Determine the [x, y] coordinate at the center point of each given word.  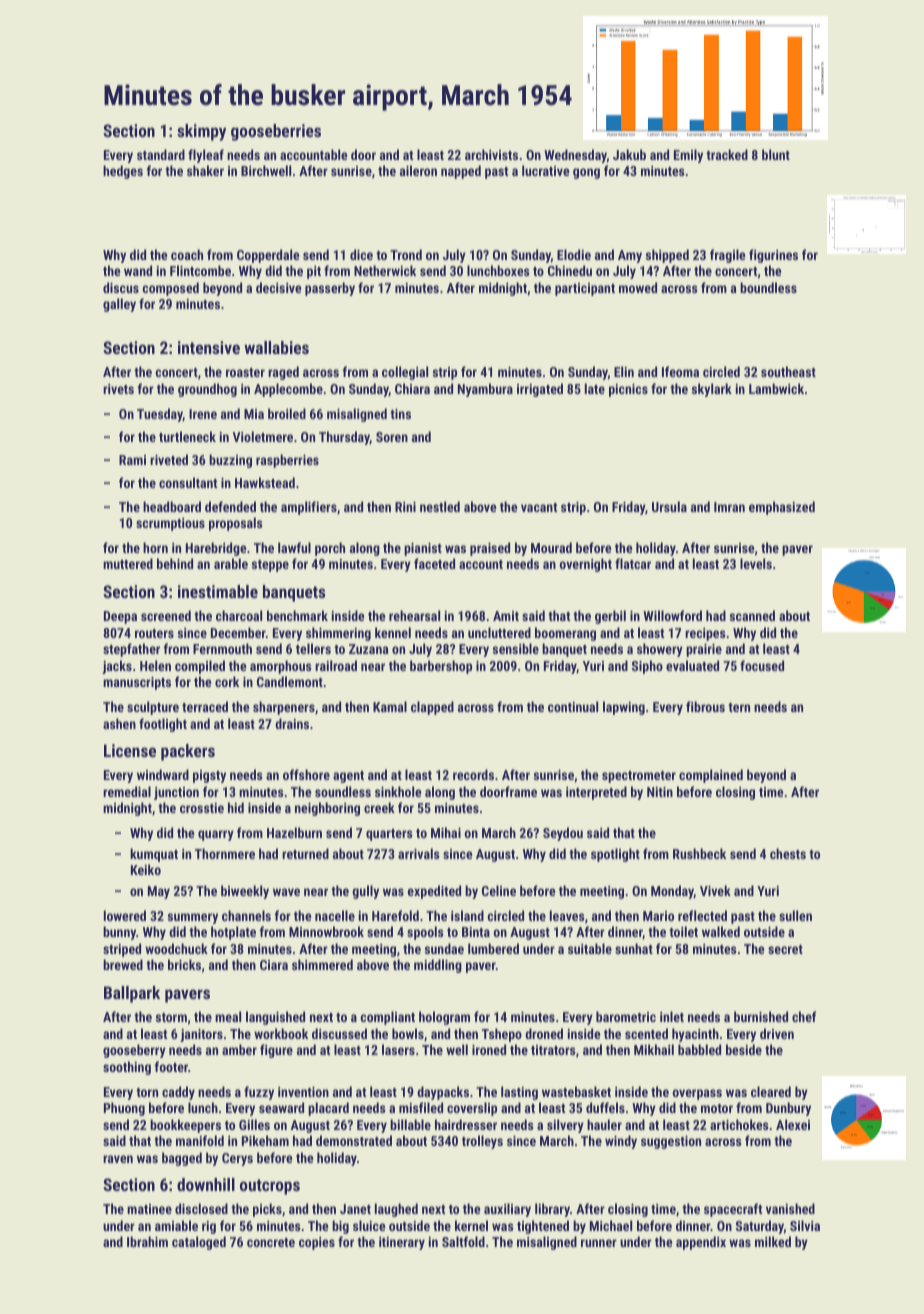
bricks [184, 964]
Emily [688, 156]
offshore [306, 774]
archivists [491, 154]
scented [646, 1033]
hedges [123, 172]
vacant [539, 507]
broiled [287, 413]
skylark [712, 390]
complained [711, 776]
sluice [369, 1225]
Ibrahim [147, 1241]
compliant [387, 1018]
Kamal [390, 706]
